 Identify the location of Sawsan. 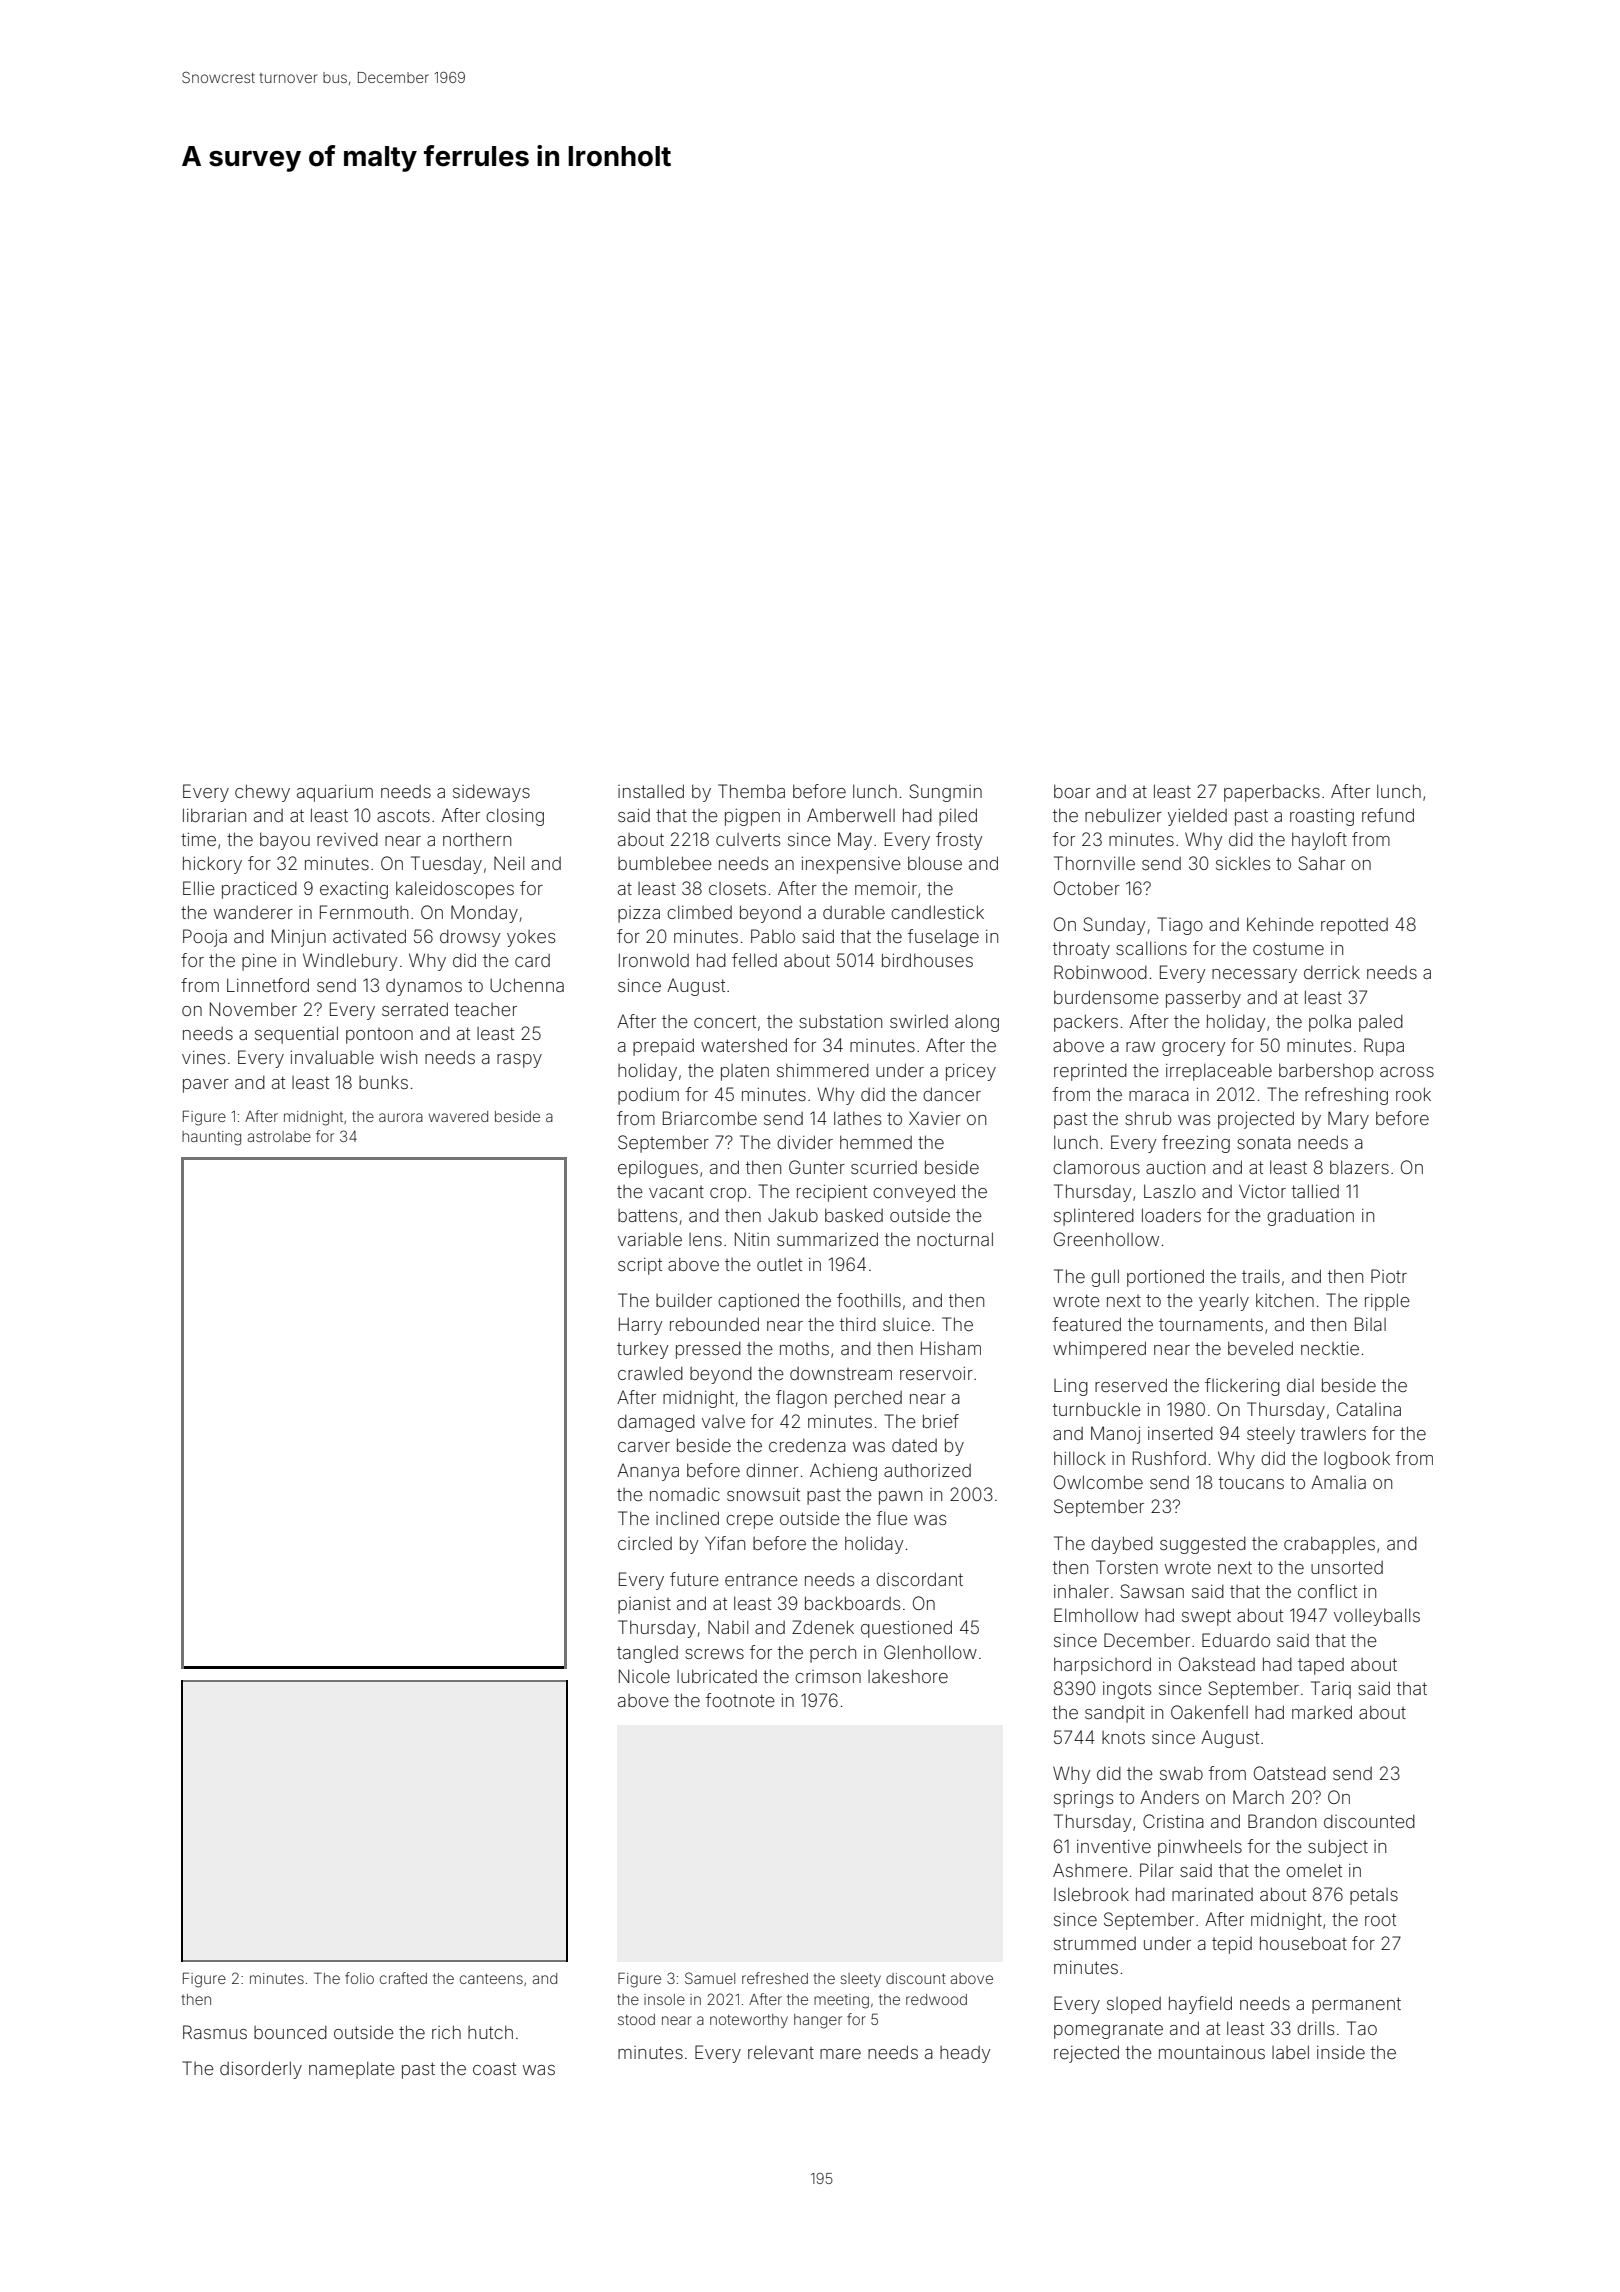
(1152, 1591).
